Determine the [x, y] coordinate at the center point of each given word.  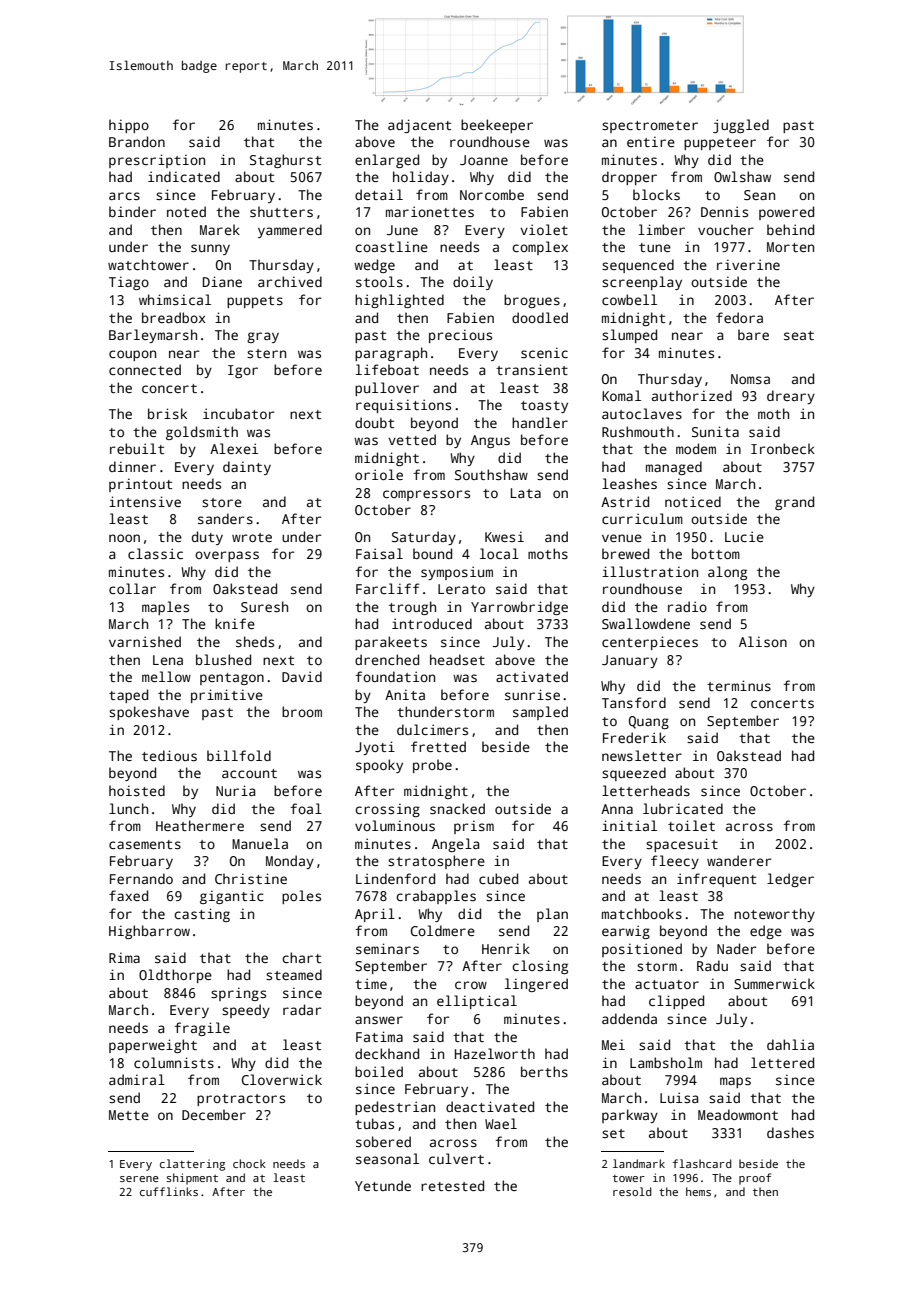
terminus [739, 685]
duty [207, 538]
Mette [129, 1115]
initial [629, 825]
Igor [243, 371]
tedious [169, 755]
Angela [455, 845]
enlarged [387, 161]
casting [202, 915]
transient [532, 369]
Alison [763, 641]
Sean [759, 195]
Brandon [137, 141]
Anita [405, 694]
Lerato [461, 589]
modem [696, 448]
